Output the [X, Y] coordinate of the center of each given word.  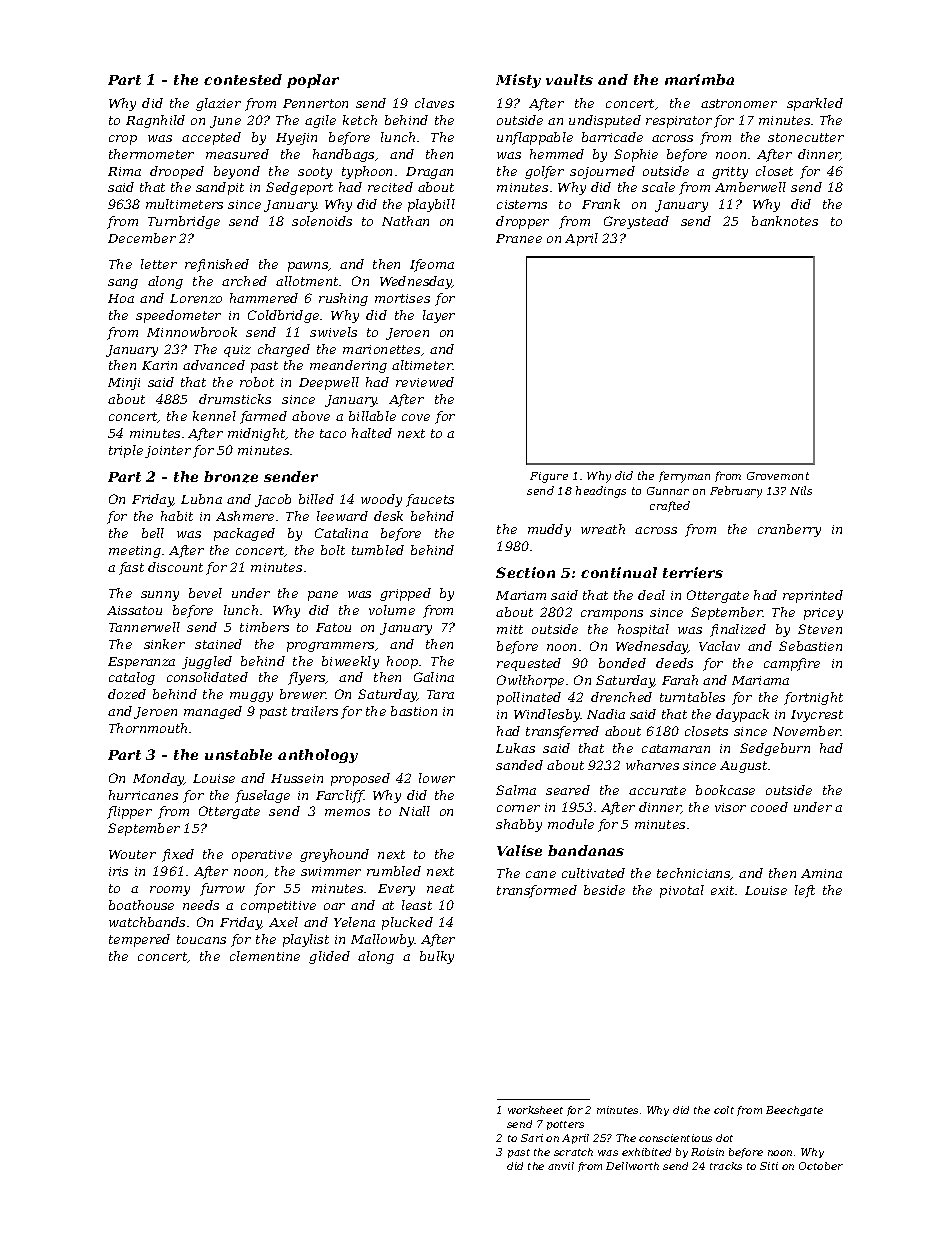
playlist [306, 940]
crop [123, 140]
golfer [544, 172]
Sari [532, 1138]
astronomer [739, 103]
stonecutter [806, 137]
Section [525, 572]
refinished [217, 265]
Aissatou [134, 610]
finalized [738, 630]
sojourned [602, 172]
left [805, 891]
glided [329, 957]
